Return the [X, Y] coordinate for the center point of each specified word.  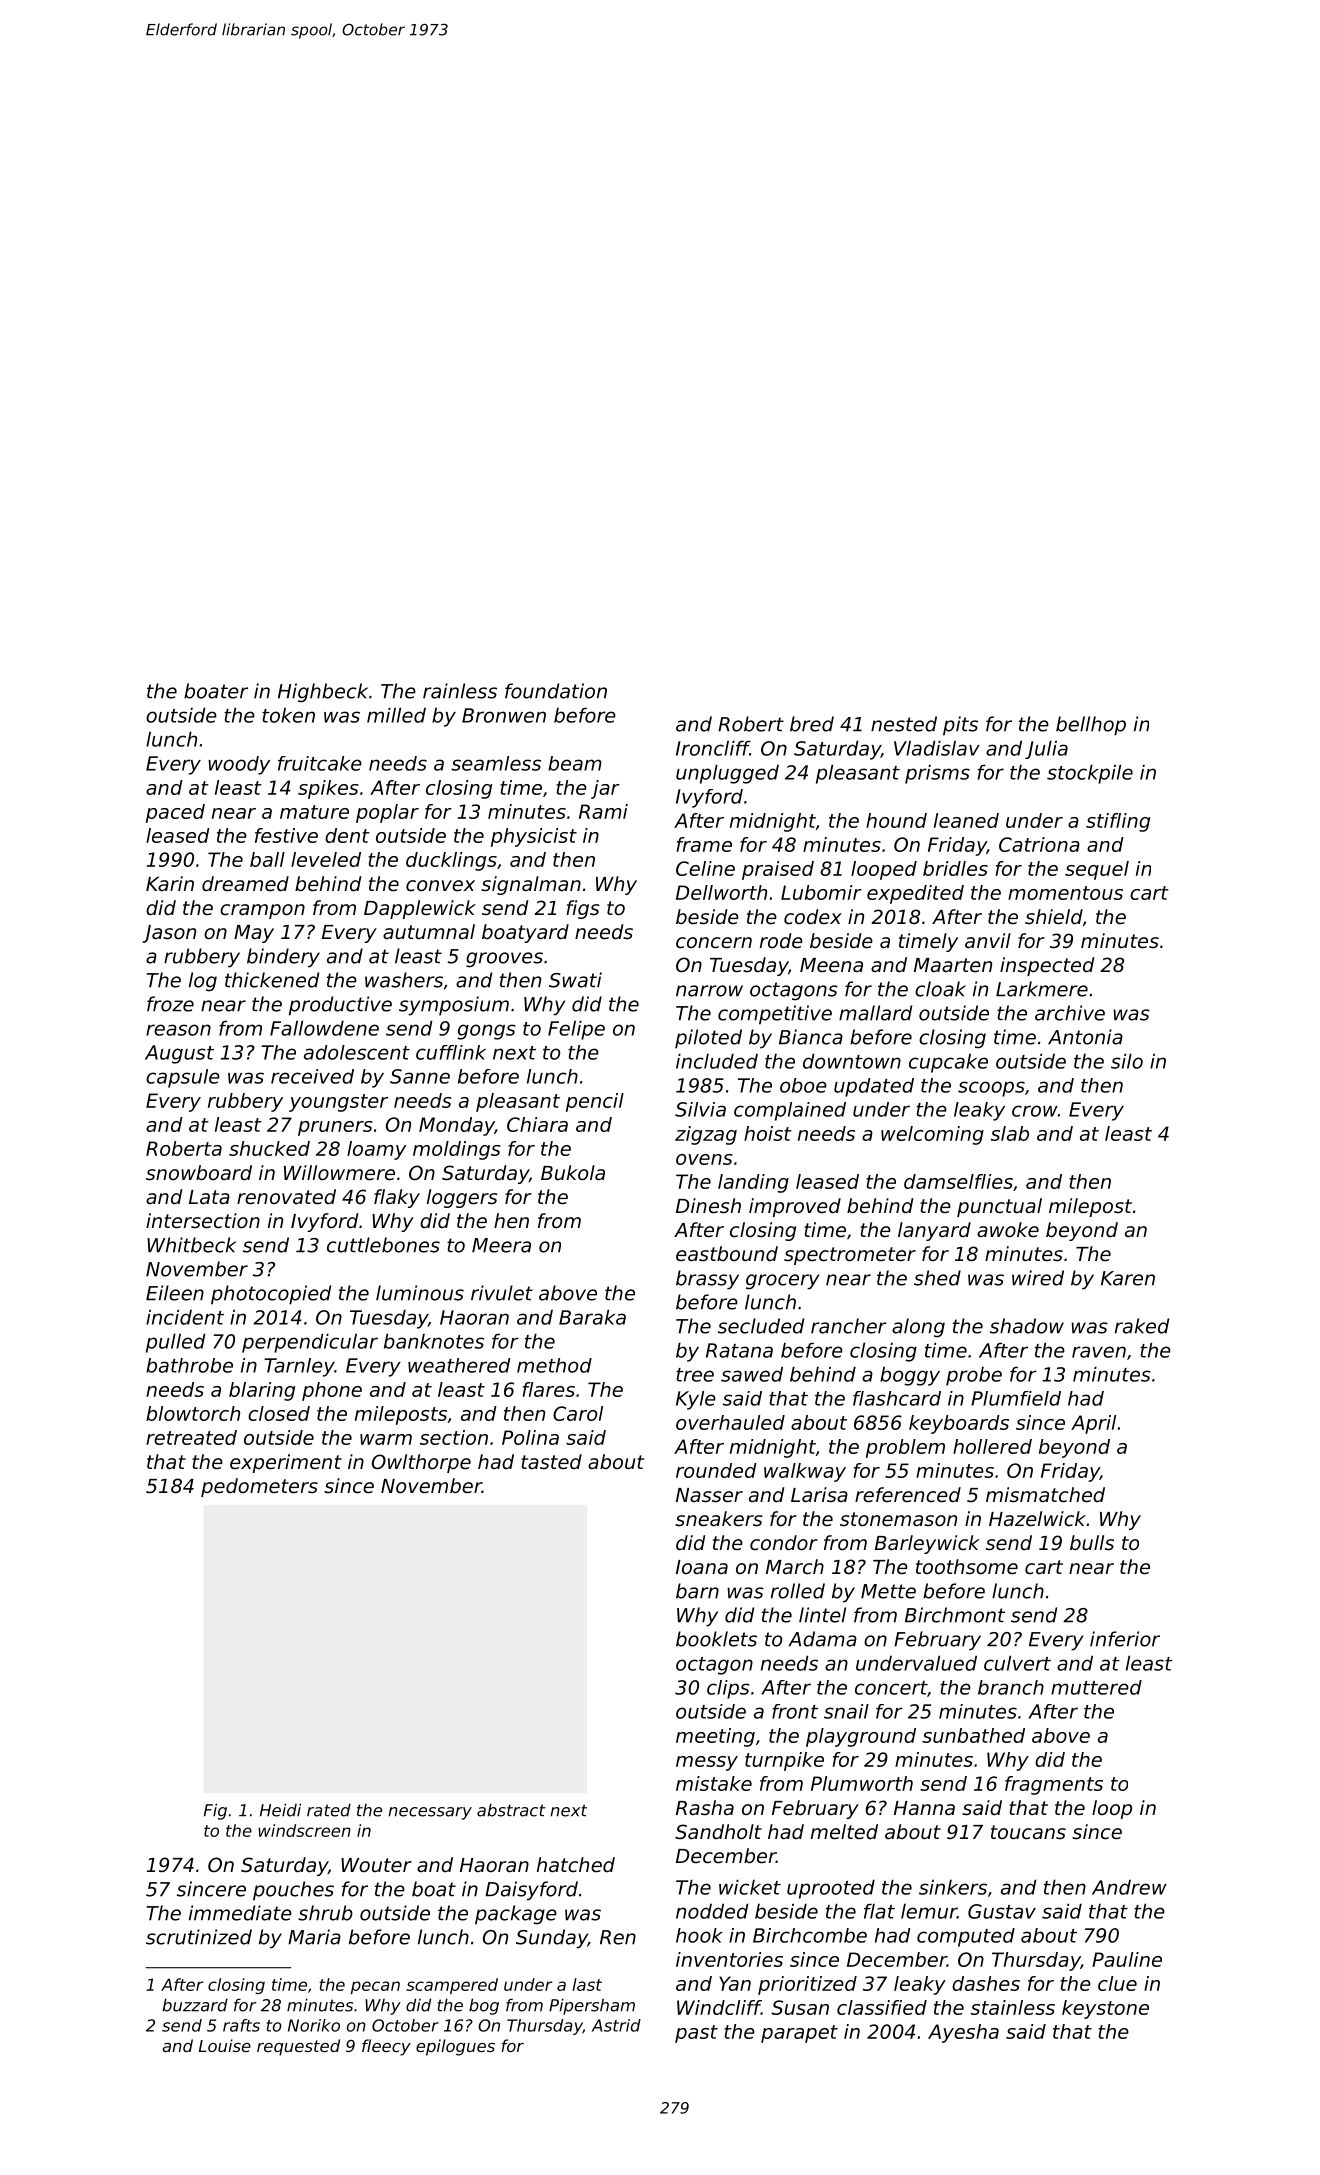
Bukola [573, 1173]
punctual [999, 1207]
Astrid [616, 2025]
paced [175, 813]
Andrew [1129, 1887]
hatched [576, 1865]
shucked [269, 1148]
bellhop [1091, 726]
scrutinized [199, 1937]
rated [329, 1810]
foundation [556, 691]
